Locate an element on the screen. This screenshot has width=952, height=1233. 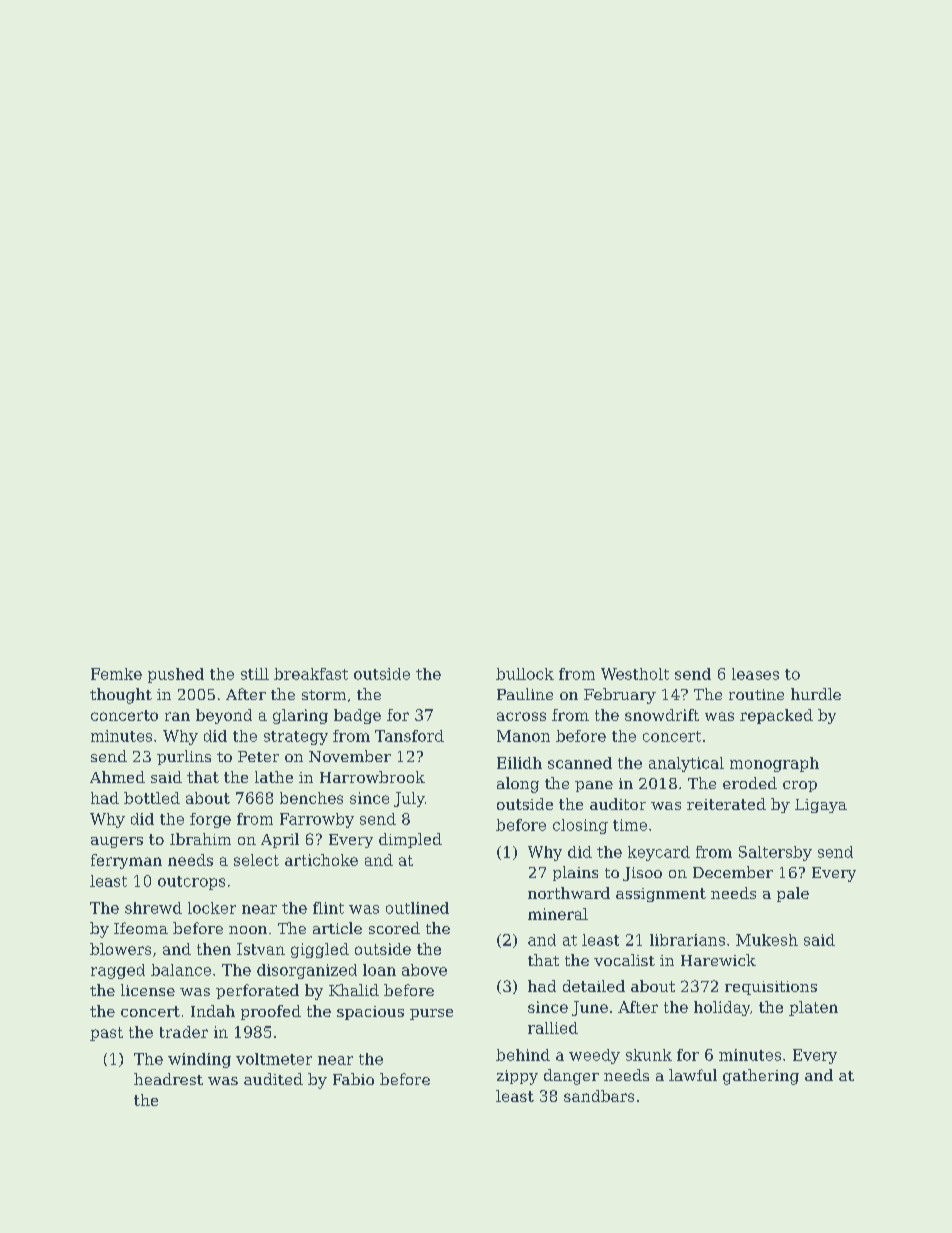
along is located at coordinates (518, 785).
